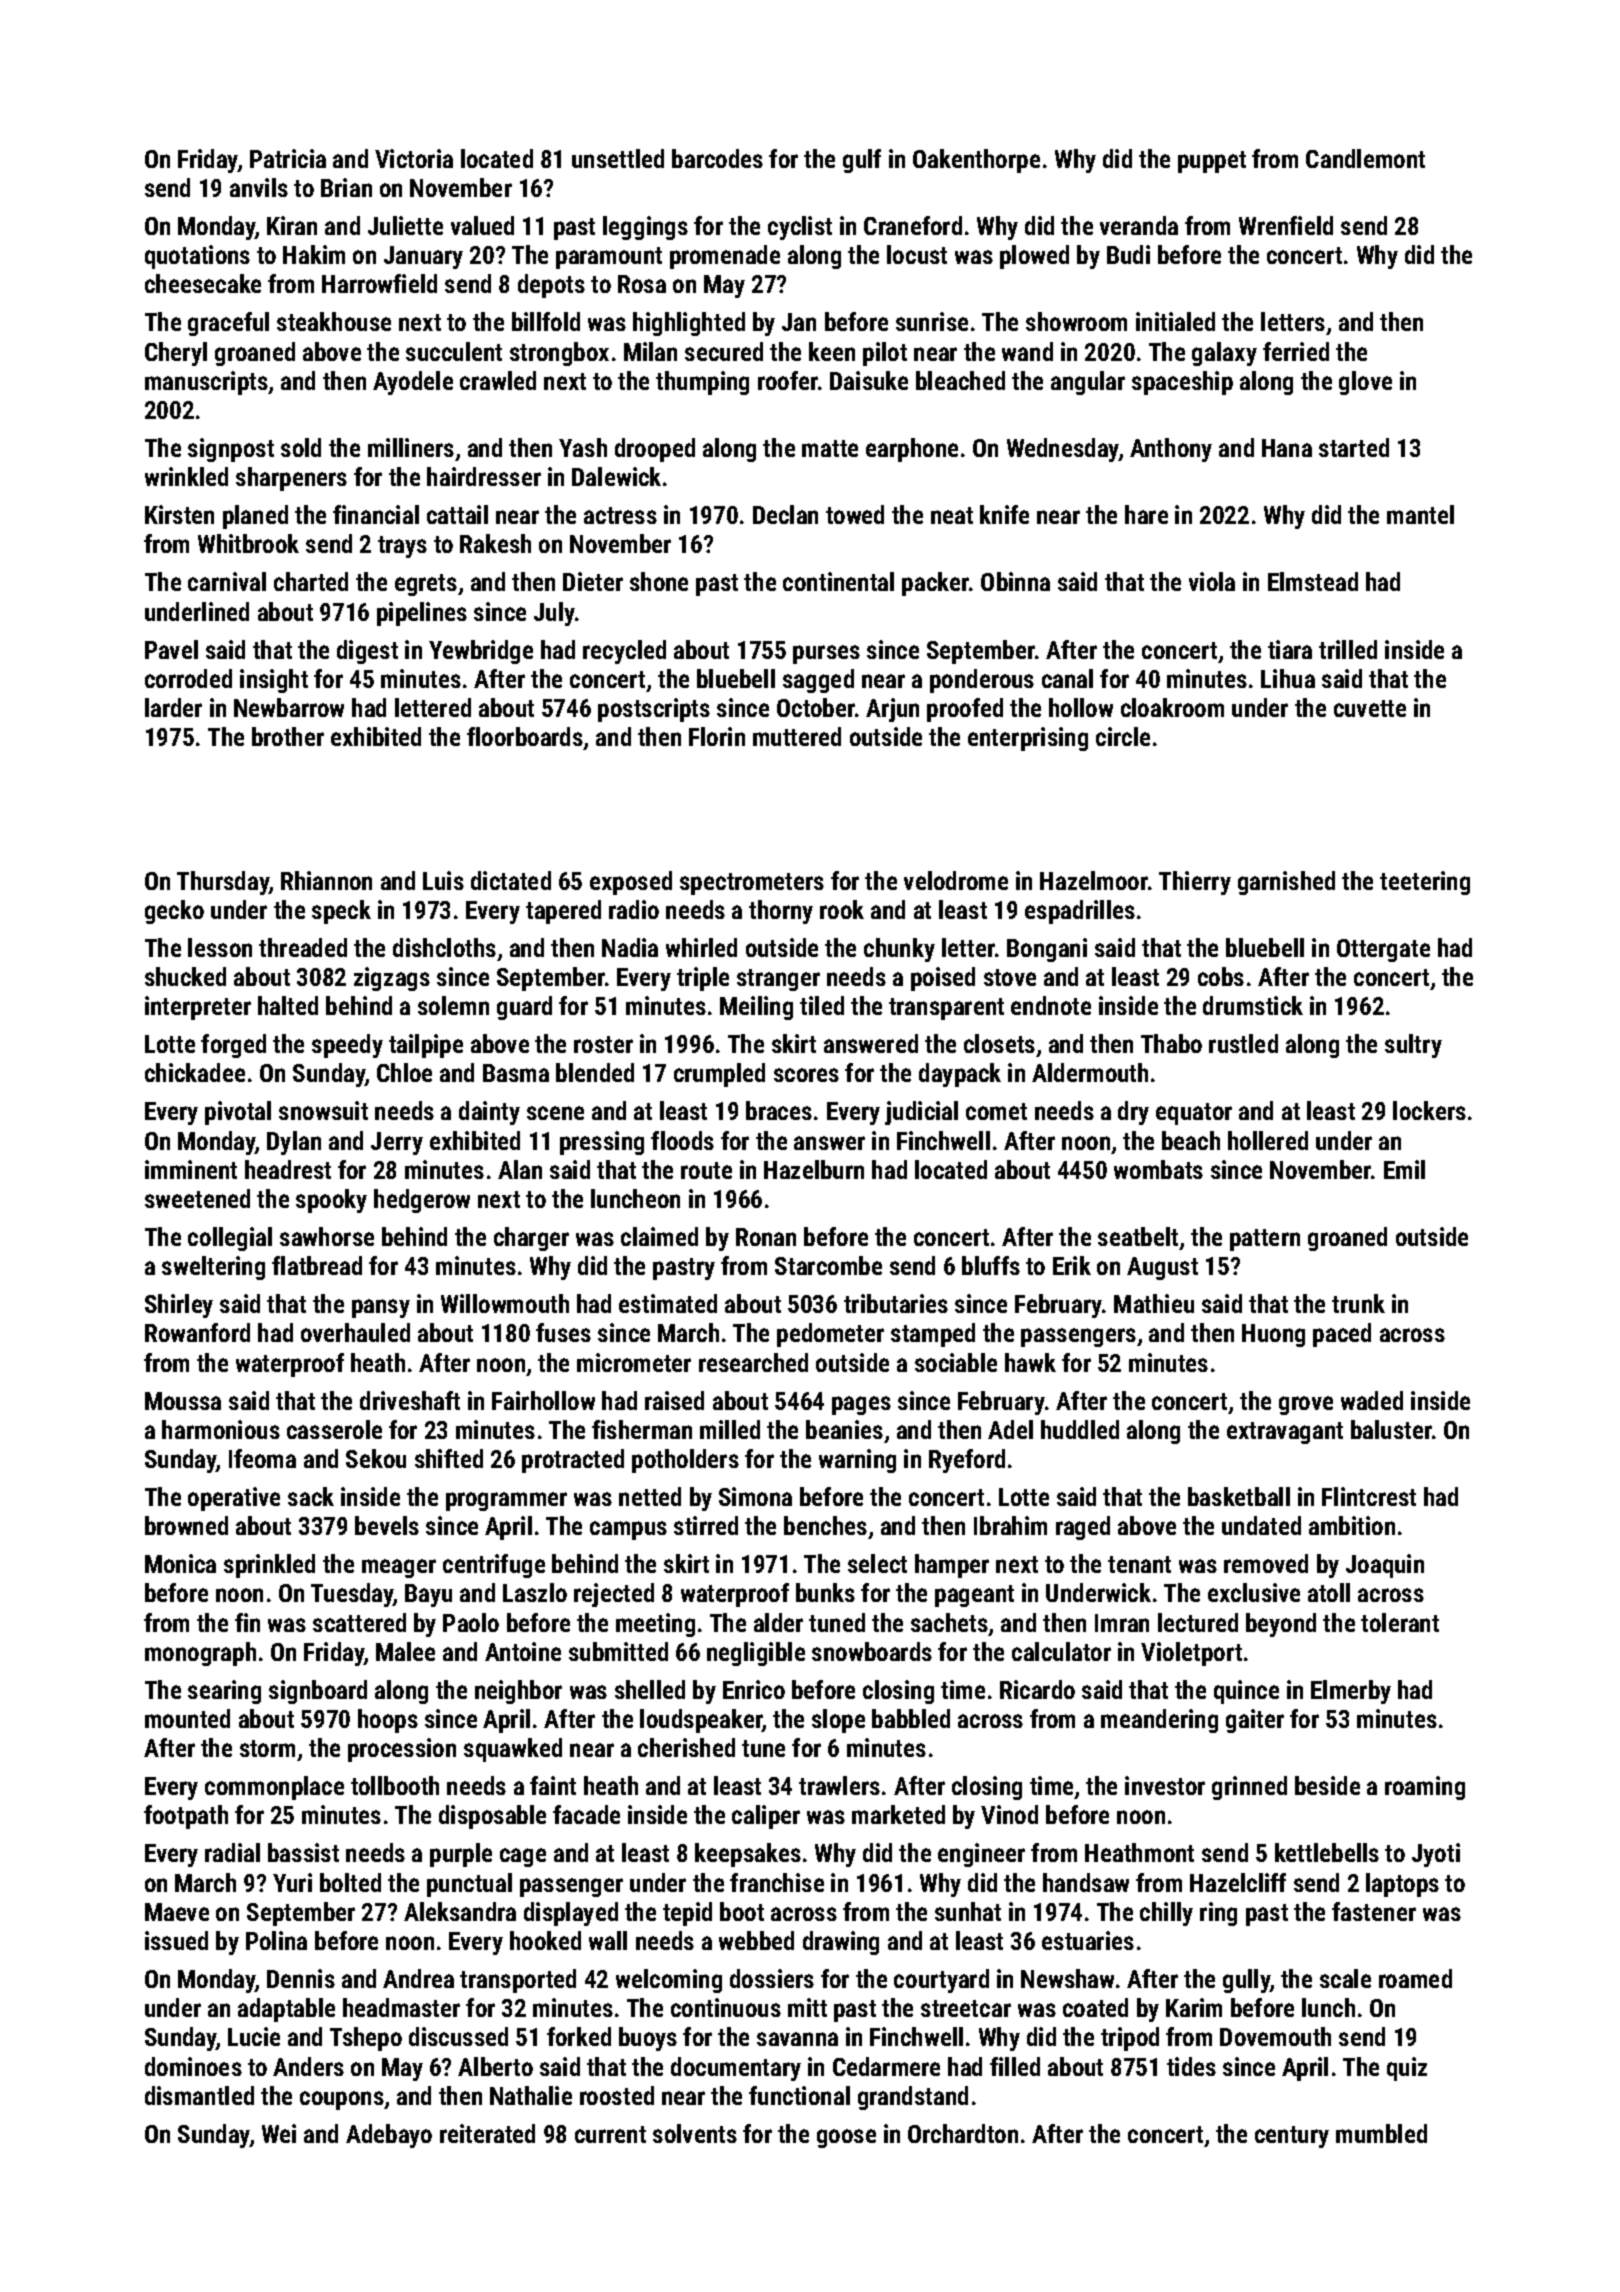 The image size is (1620, 2292). What do you see at coordinates (443, 880) in the document?
I see `Luis` at bounding box center [443, 880].
